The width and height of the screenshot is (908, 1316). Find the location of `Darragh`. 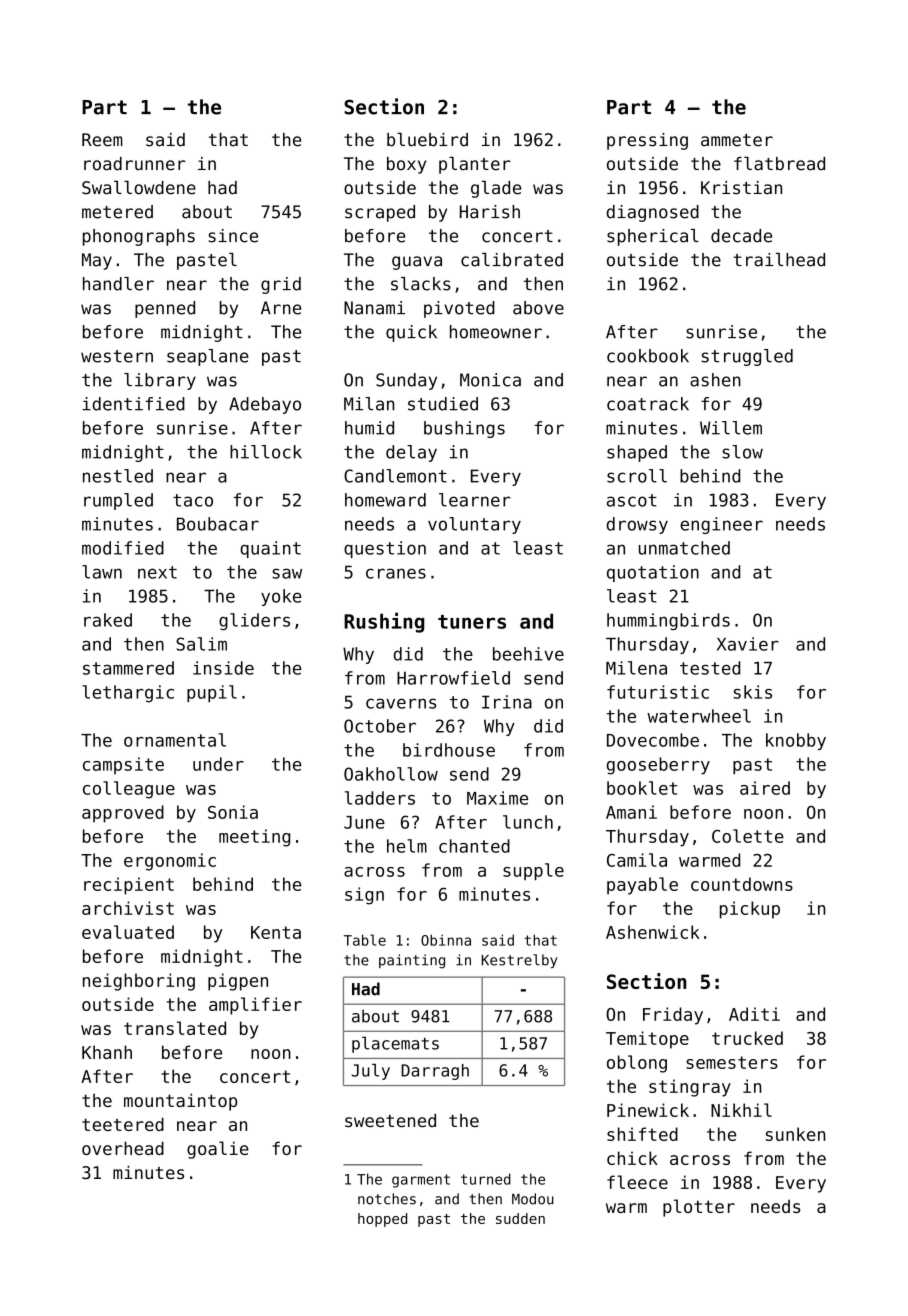

Darragh is located at coordinates (435, 1072).
